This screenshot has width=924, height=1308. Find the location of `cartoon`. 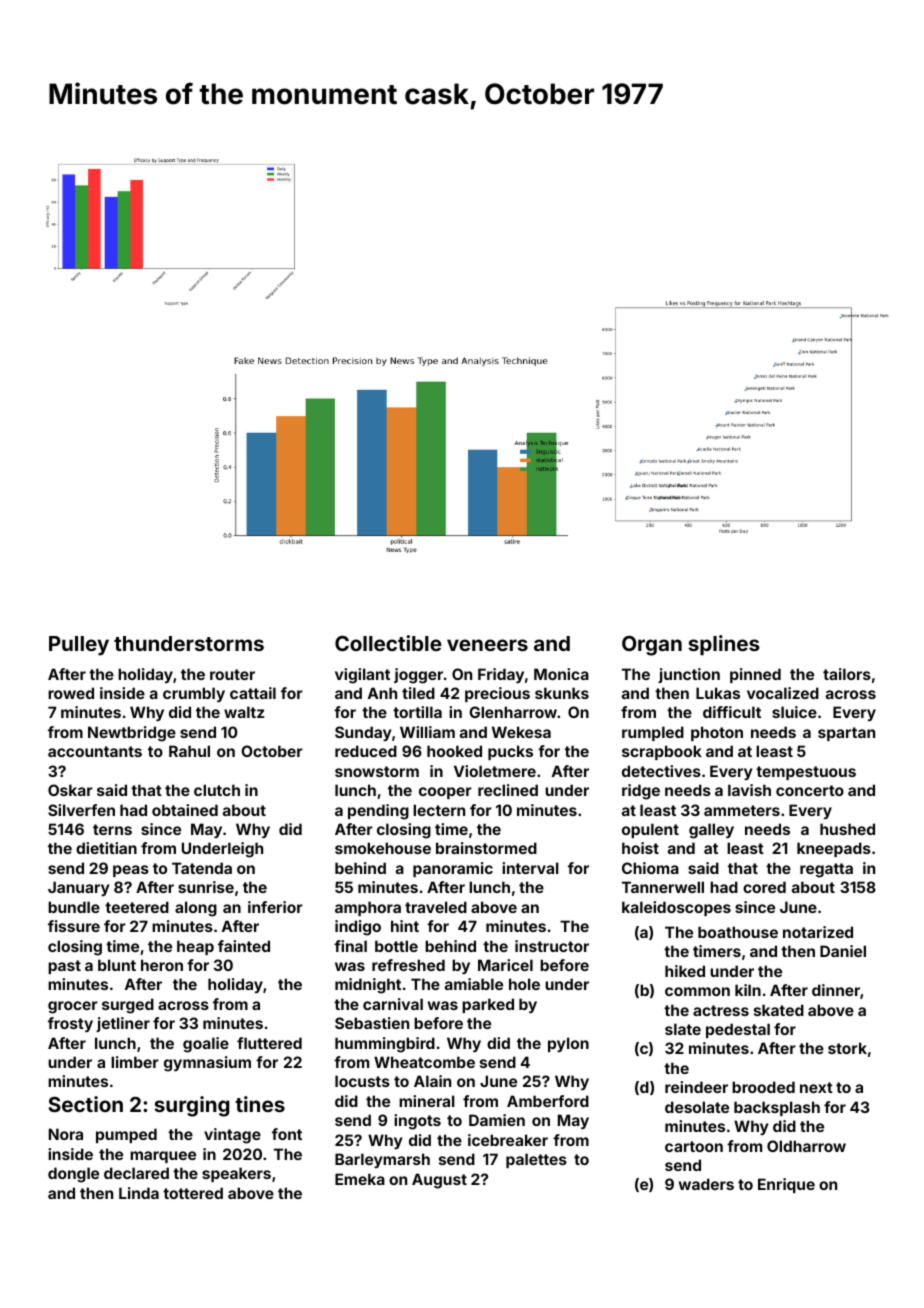

cartoon is located at coordinates (694, 1146).
